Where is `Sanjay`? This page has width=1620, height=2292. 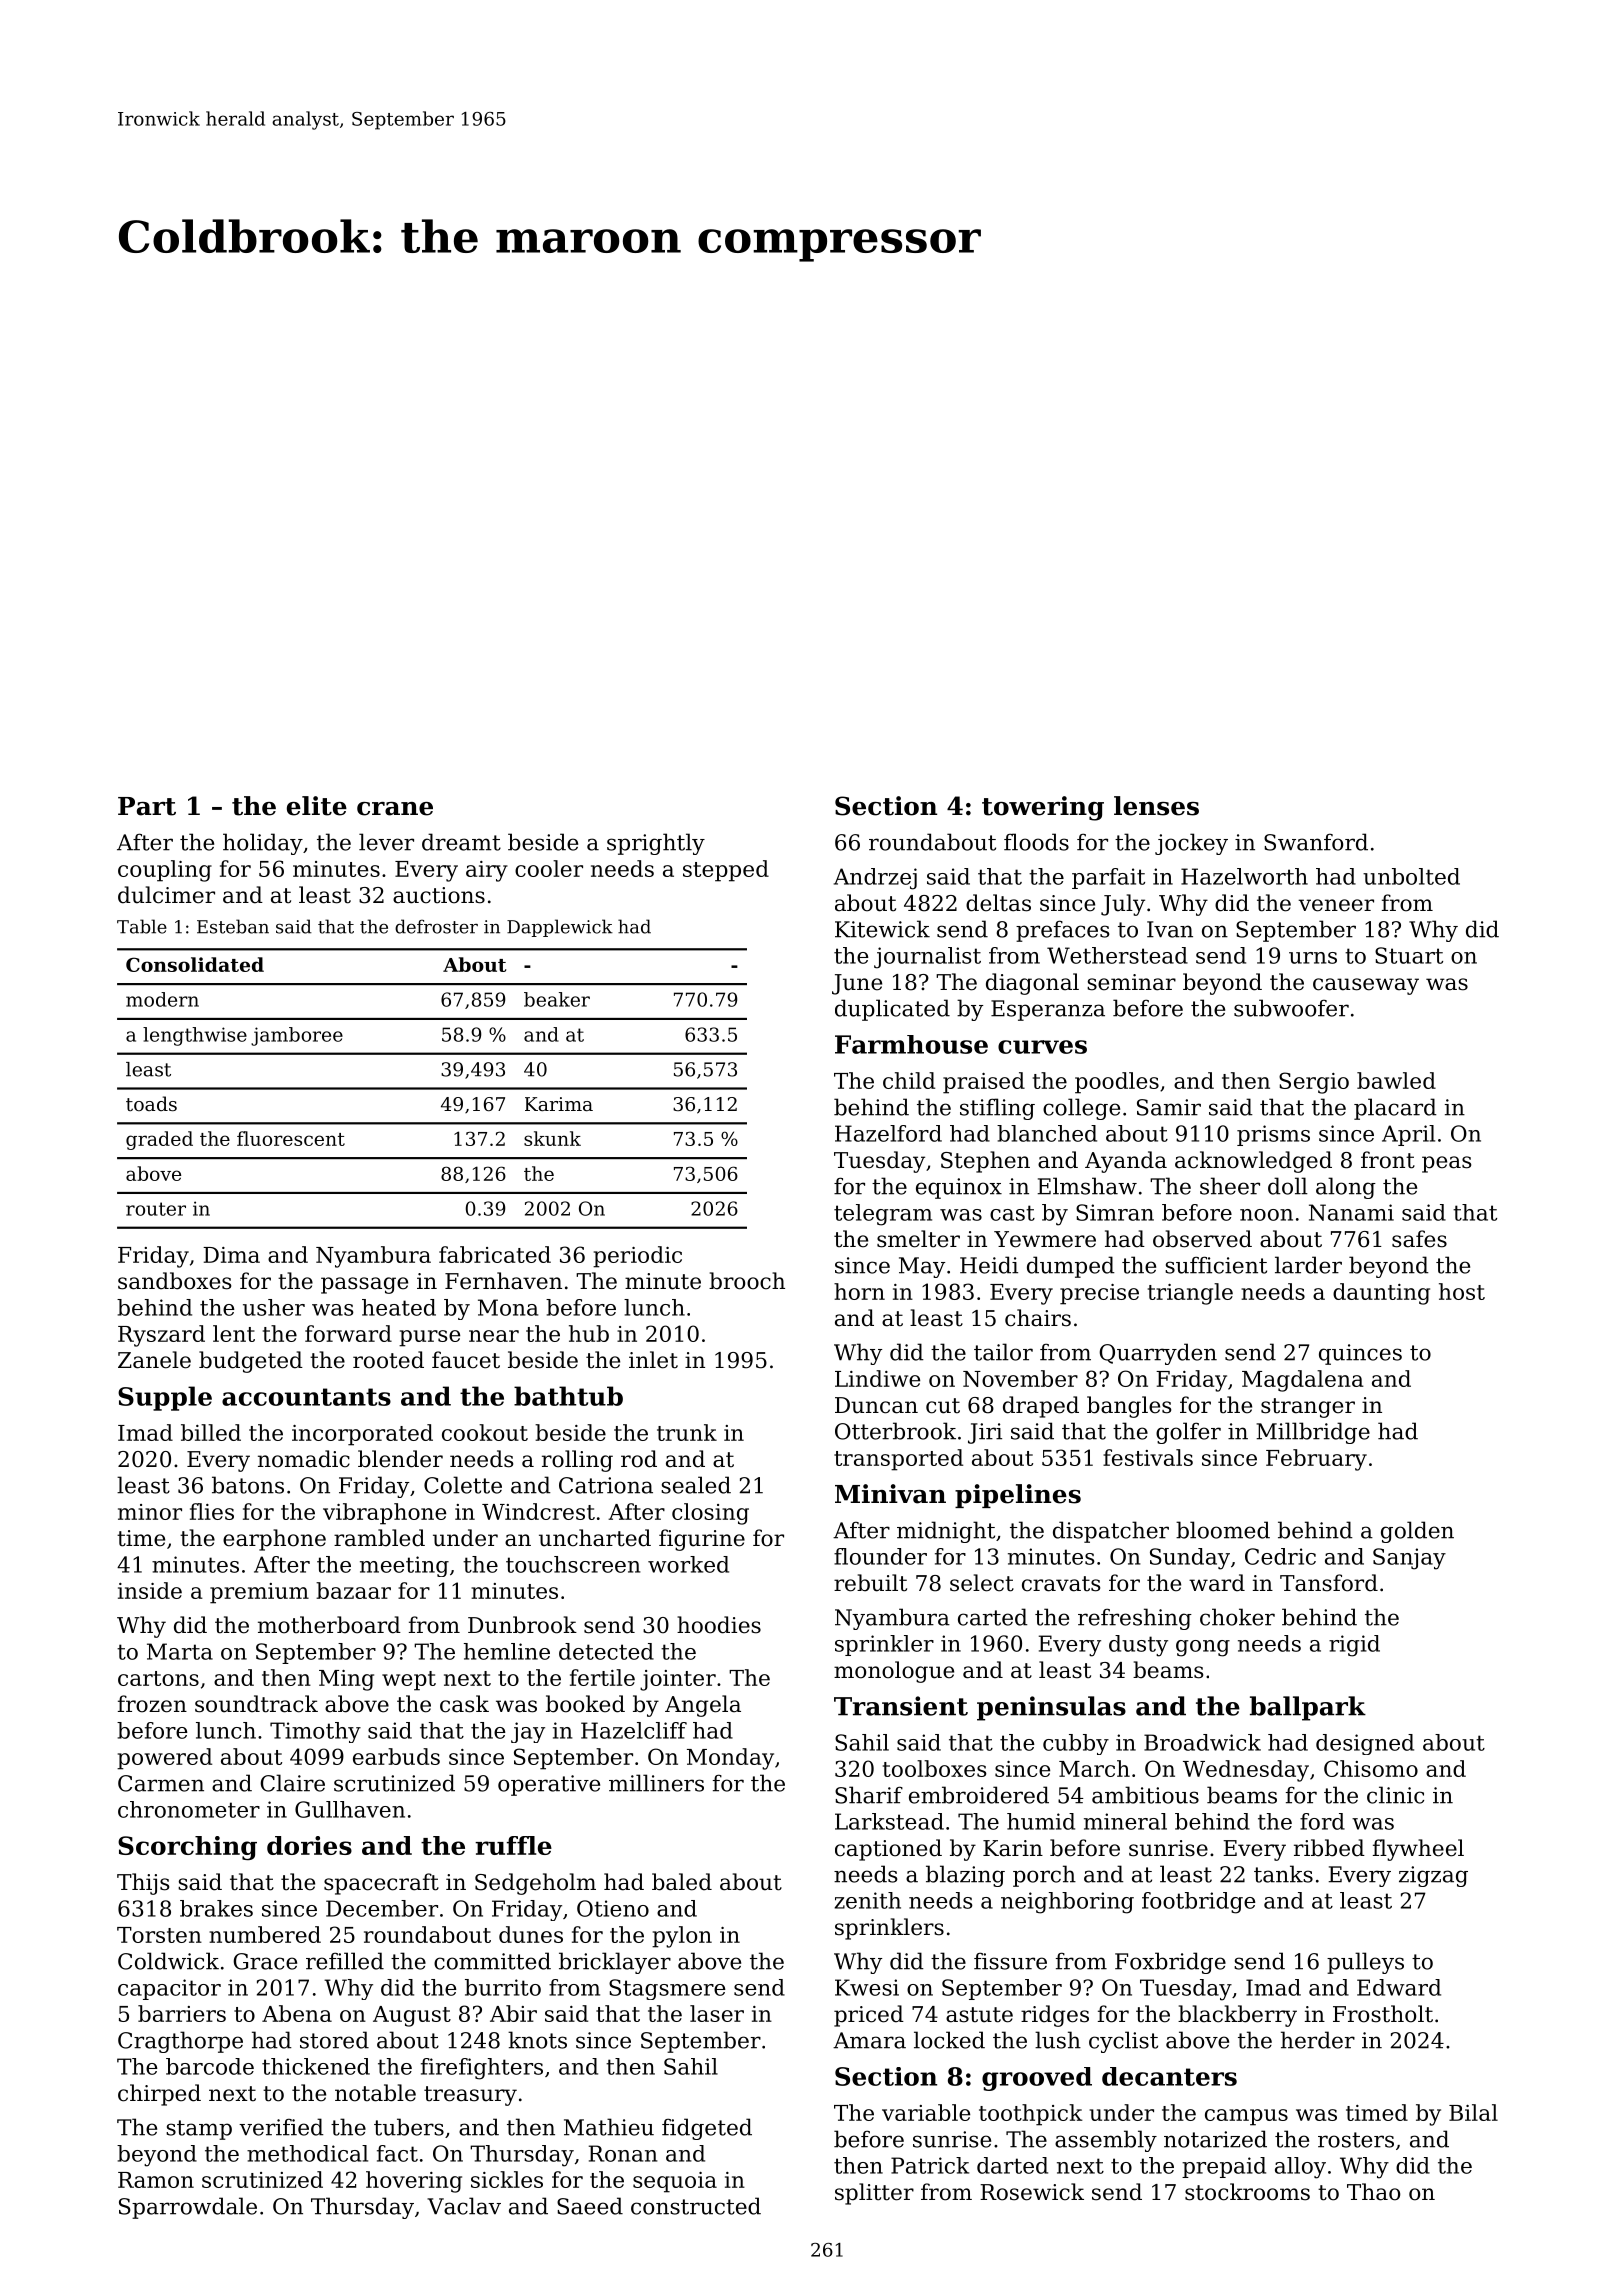 Sanjay is located at coordinates (1409, 1559).
